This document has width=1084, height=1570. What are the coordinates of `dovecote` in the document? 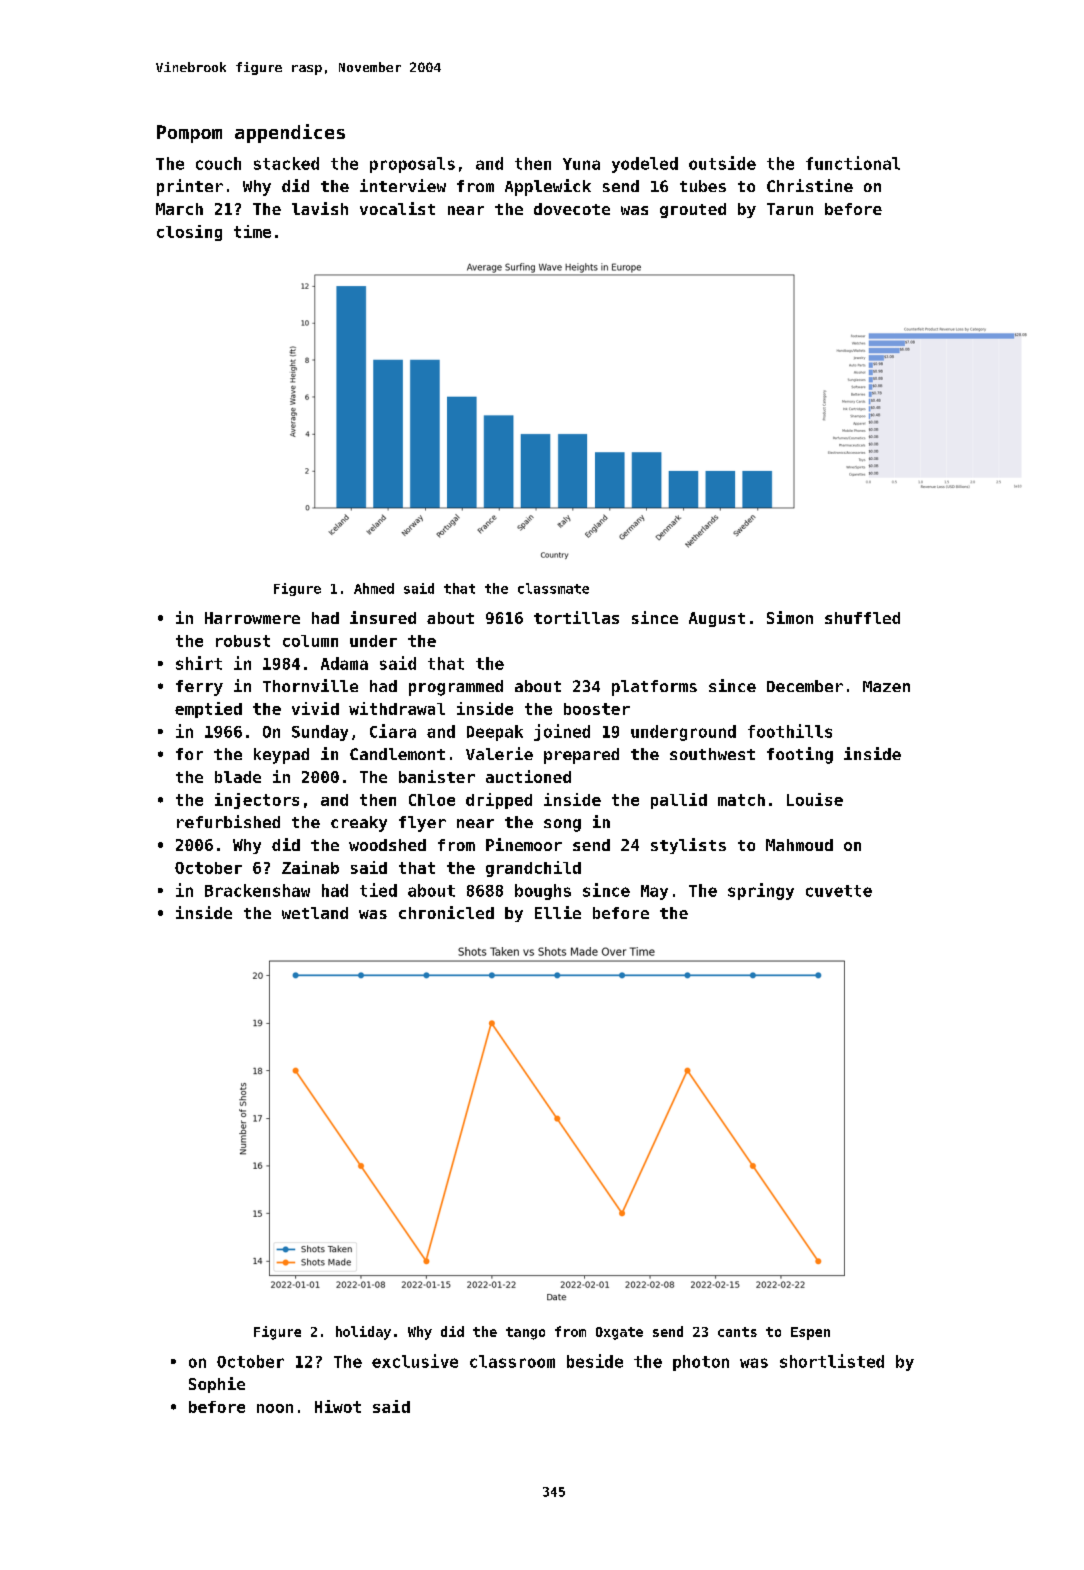 It's located at (572, 209).
